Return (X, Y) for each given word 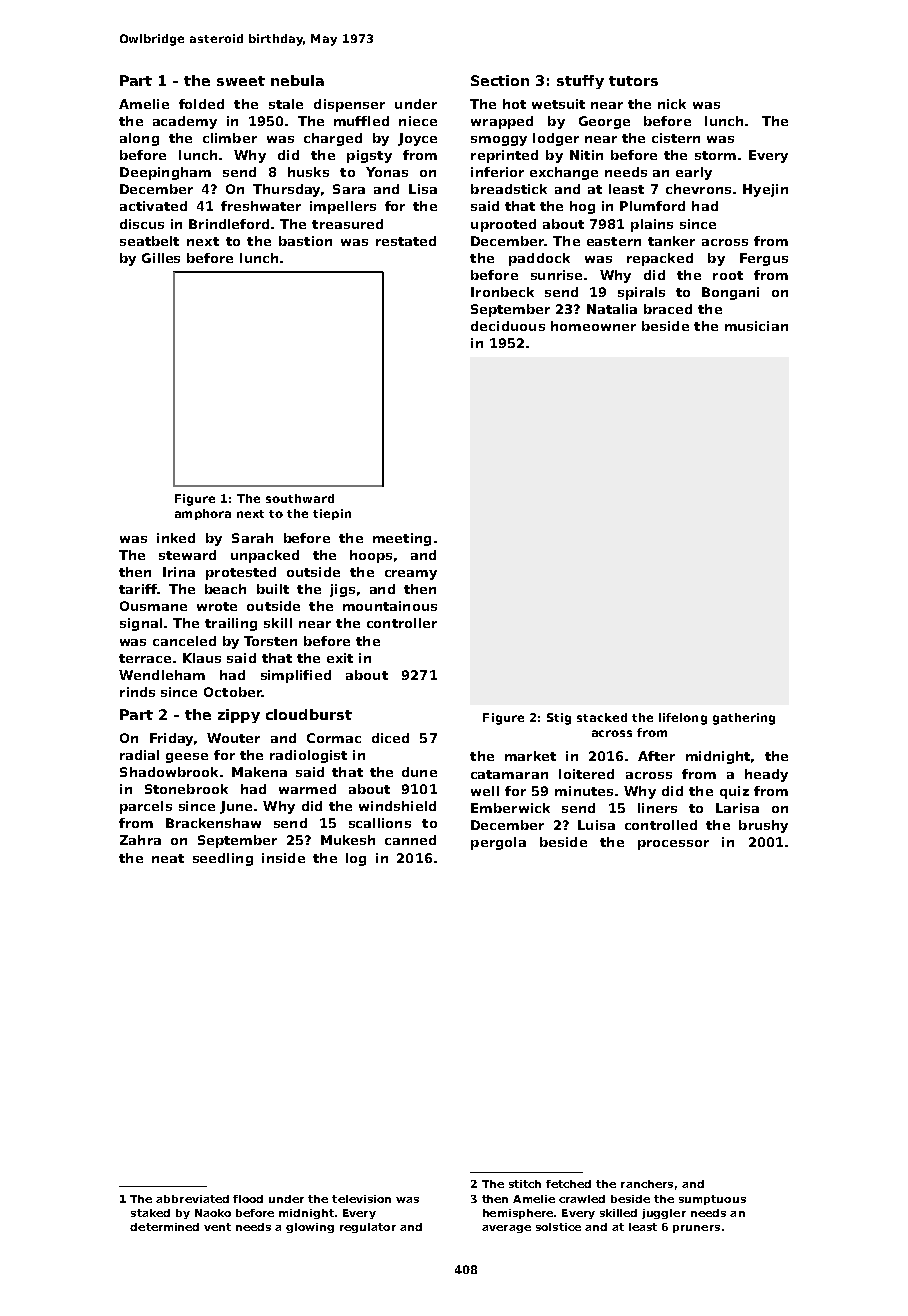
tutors (633, 81)
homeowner (593, 326)
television (361, 1199)
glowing (310, 1228)
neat (168, 858)
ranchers (647, 1184)
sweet (241, 81)
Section (500, 80)
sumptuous (712, 1200)
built (273, 589)
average (506, 1229)
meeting (402, 539)
